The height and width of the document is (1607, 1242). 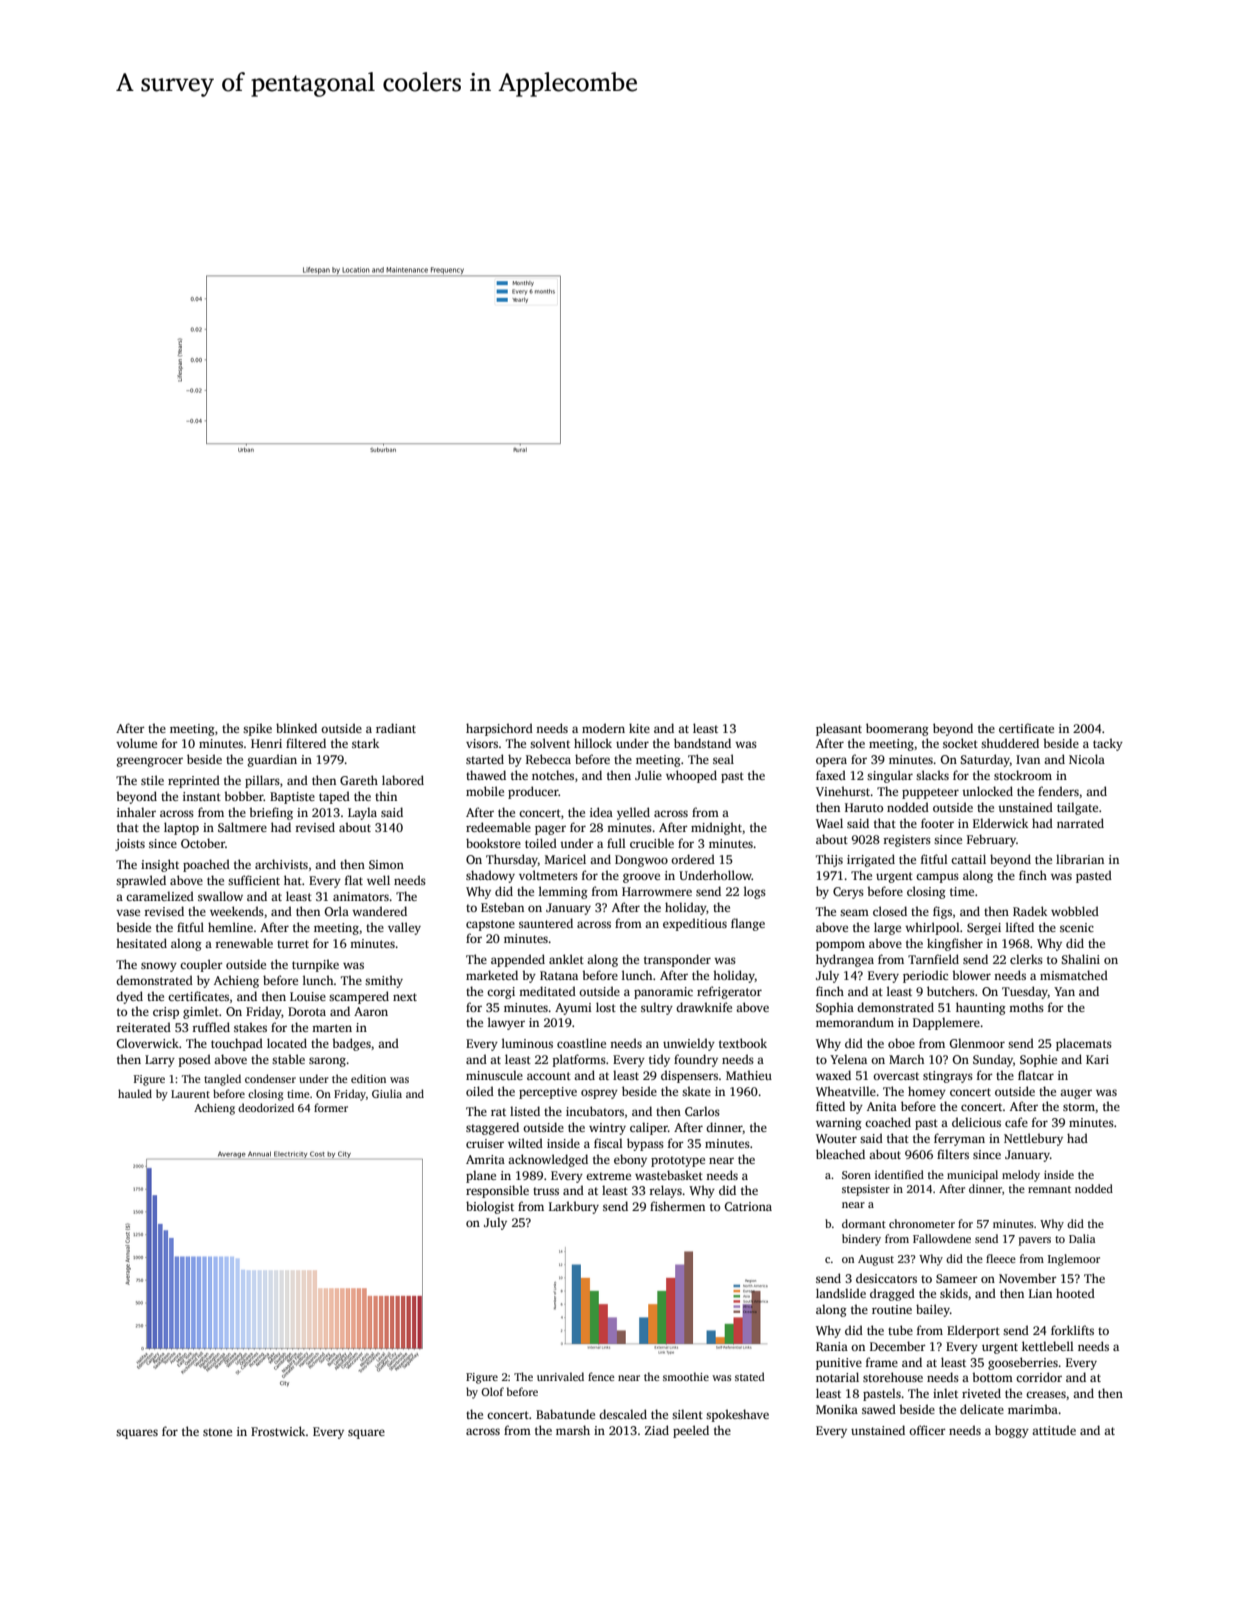 What do you see at coordinates (897, 729) in the document?
I see `boomerang` at bounding box center [897, 729].
